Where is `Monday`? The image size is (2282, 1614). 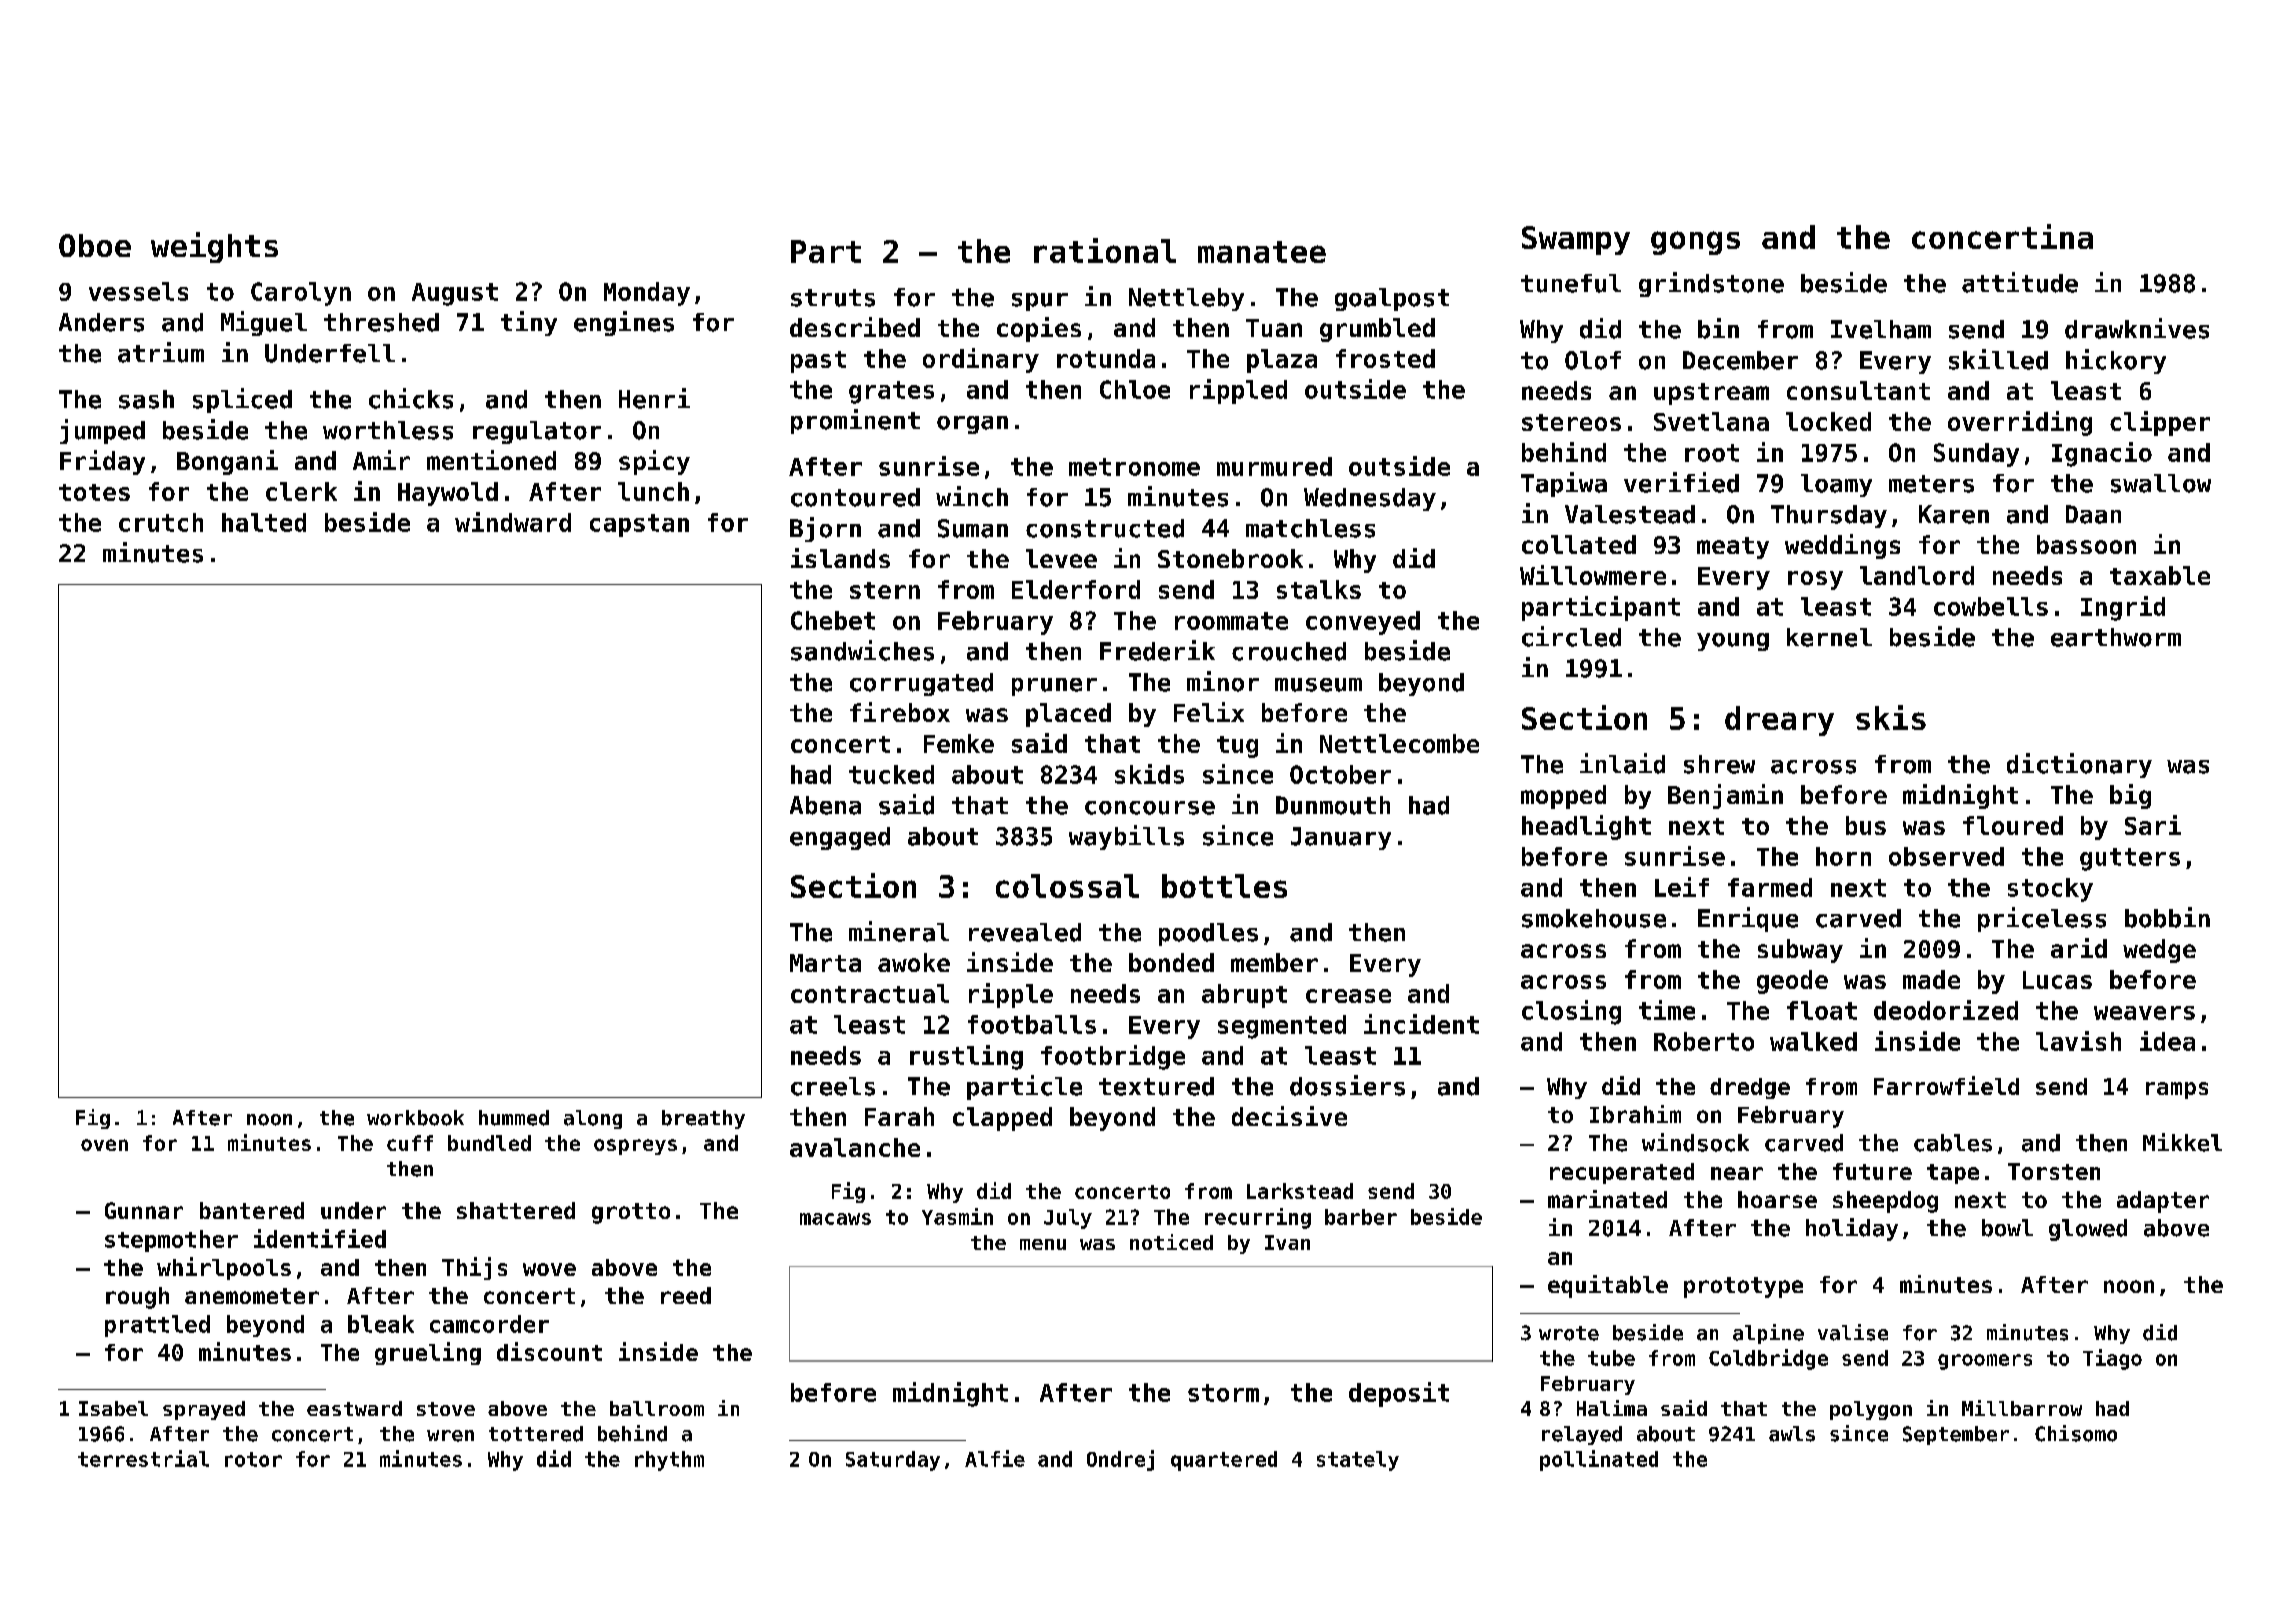 Monday is located at coordinates (647, 294).
